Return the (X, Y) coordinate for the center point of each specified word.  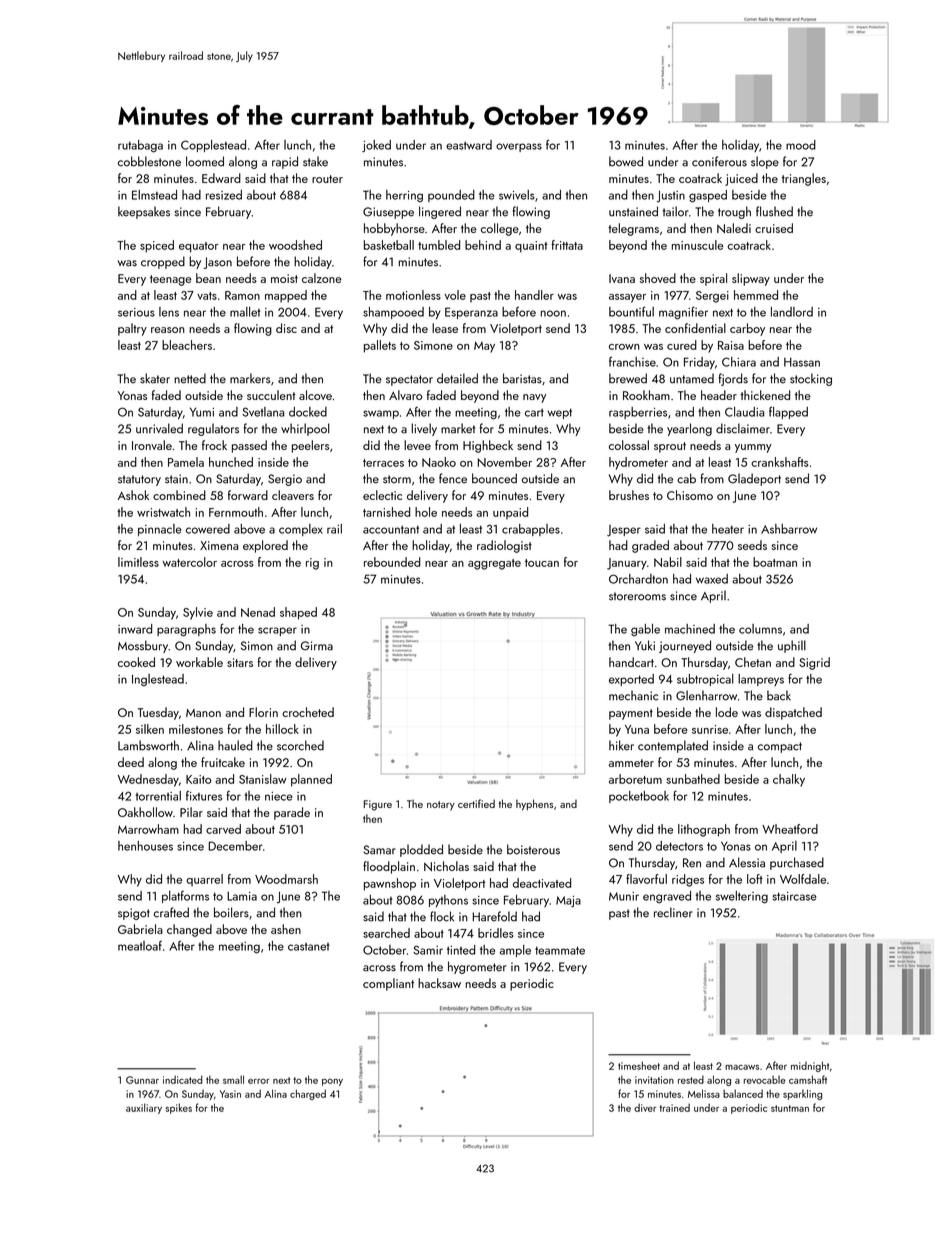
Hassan (802, 362)
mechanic (633, 695)
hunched (231, 462)
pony (332, 1082)
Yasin (230, 1094)
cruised (774, 228)
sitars (240, 662)
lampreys (761, 680)
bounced (494, 478)
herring (404, 196)
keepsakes (144, 212)
